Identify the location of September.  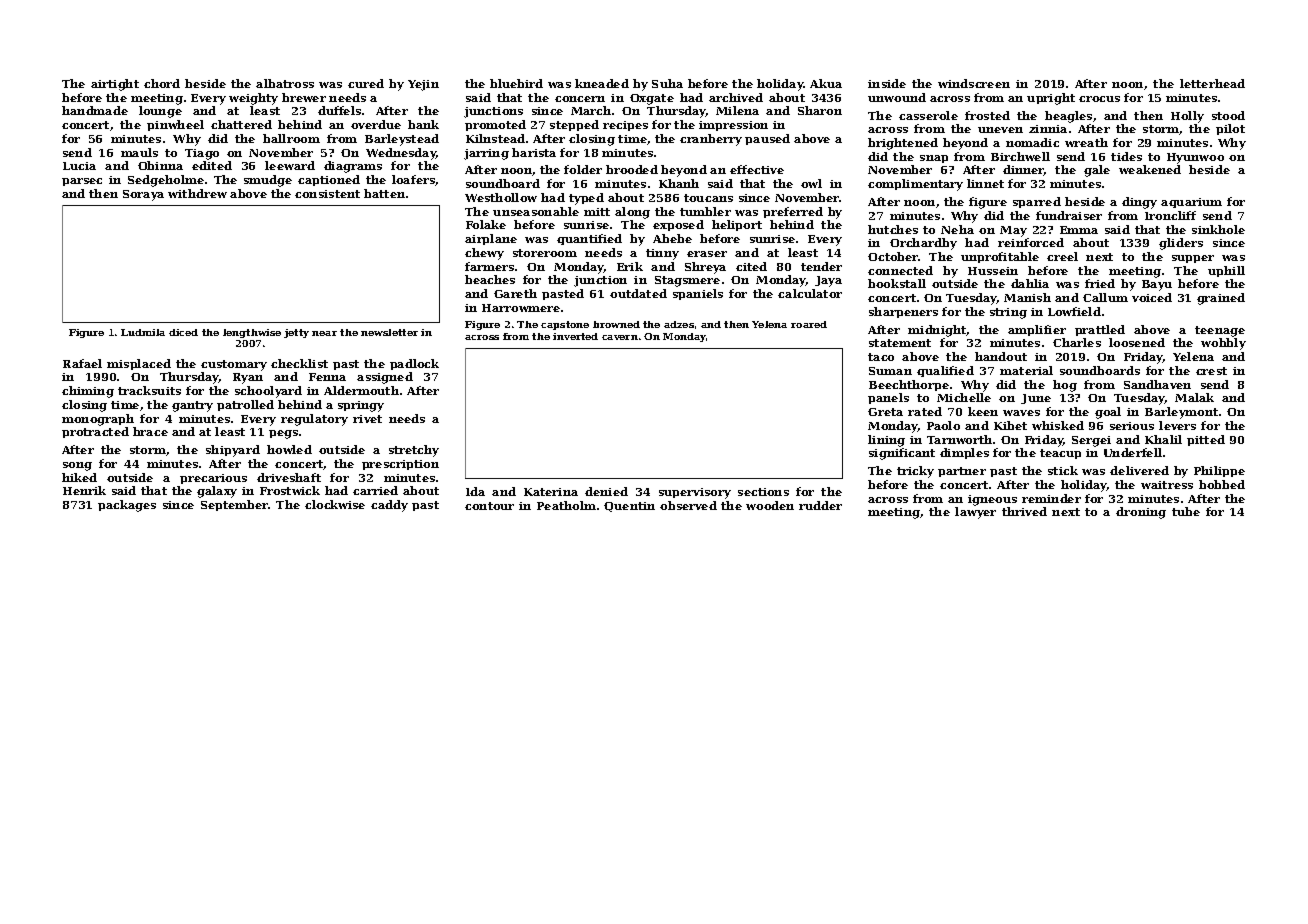
(235, 505).
